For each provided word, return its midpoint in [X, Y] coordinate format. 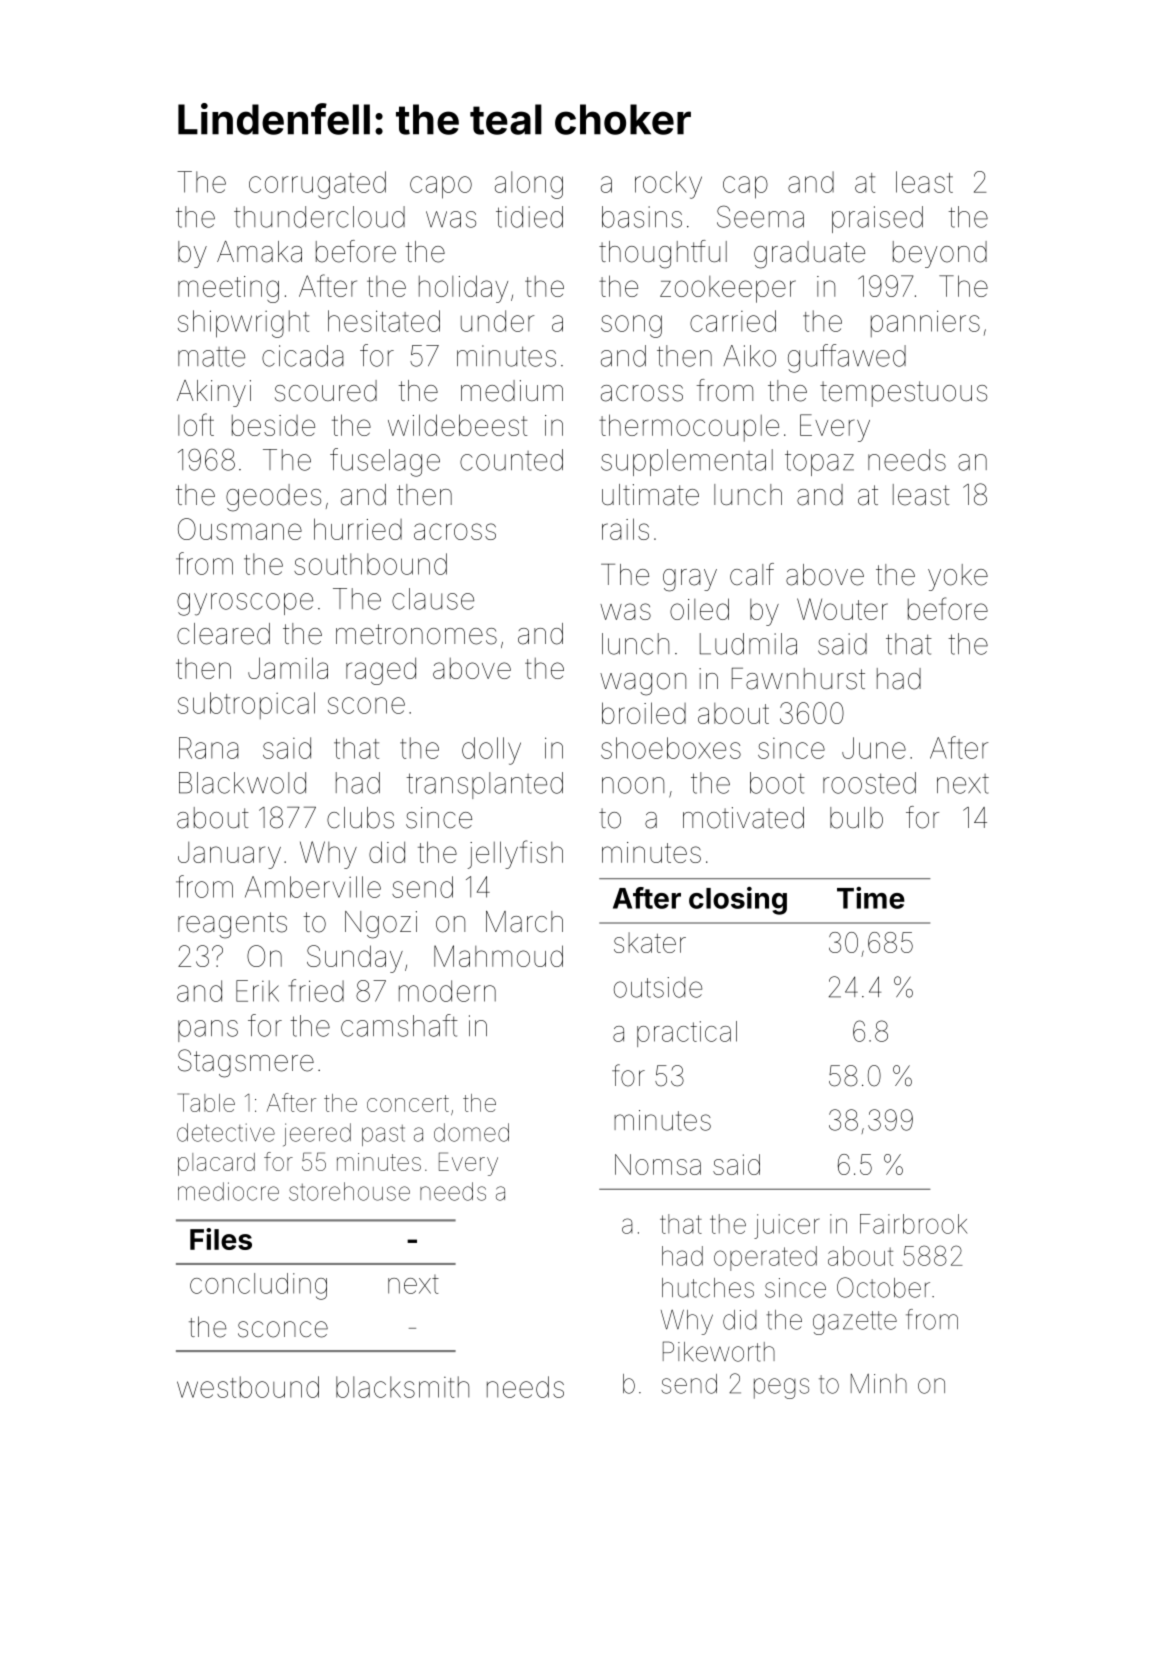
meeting [228, 289]
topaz [819, 463]
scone [366, 705]
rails [625, 529]
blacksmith [402, 1387]
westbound [248, 1387]
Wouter [842, 609]
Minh [879, 1383]
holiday [463, 289]
